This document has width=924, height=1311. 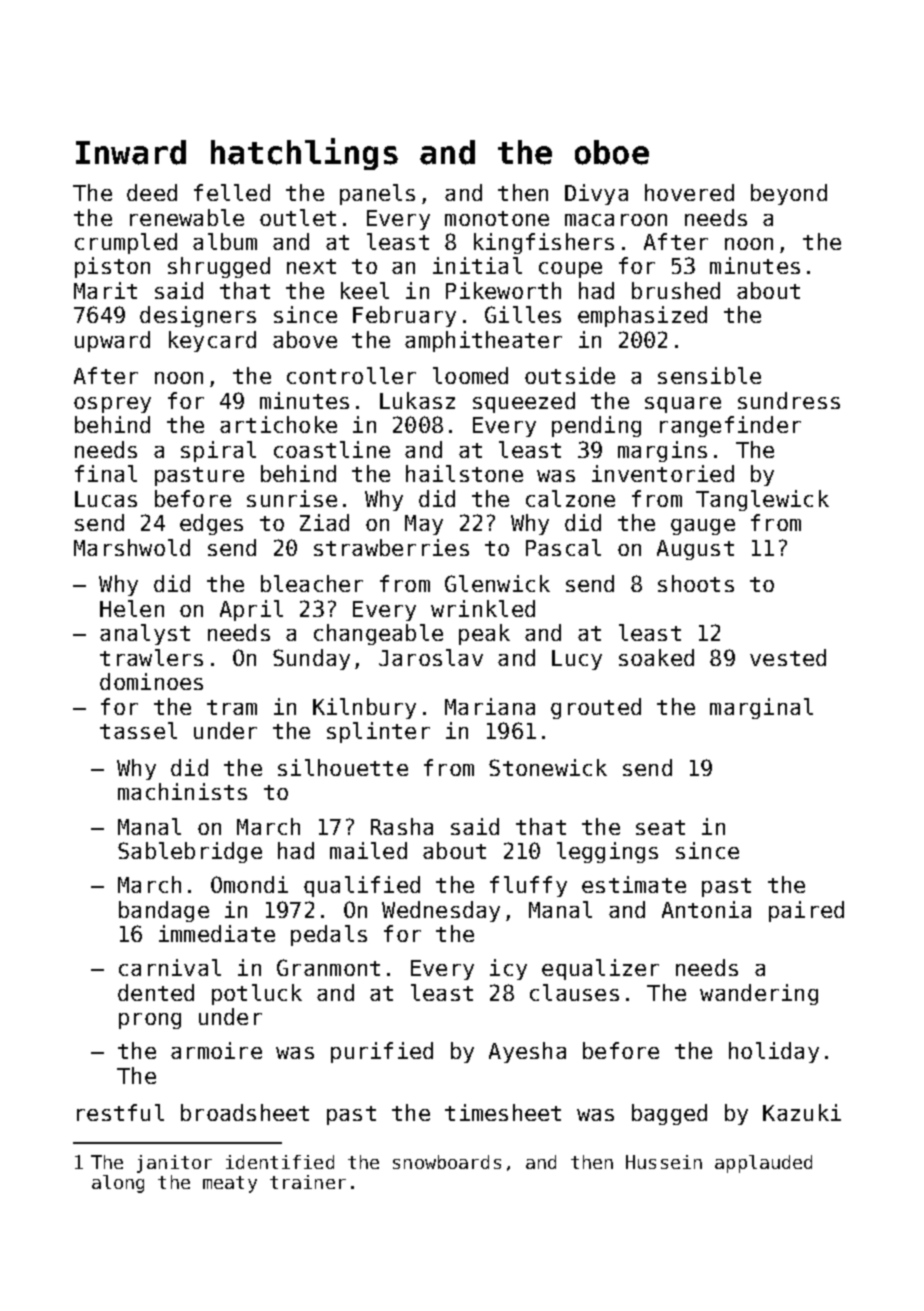 What do you see at coordinates (198, 316) in the document?
I see `designers` at bounding box center [198, 316].
